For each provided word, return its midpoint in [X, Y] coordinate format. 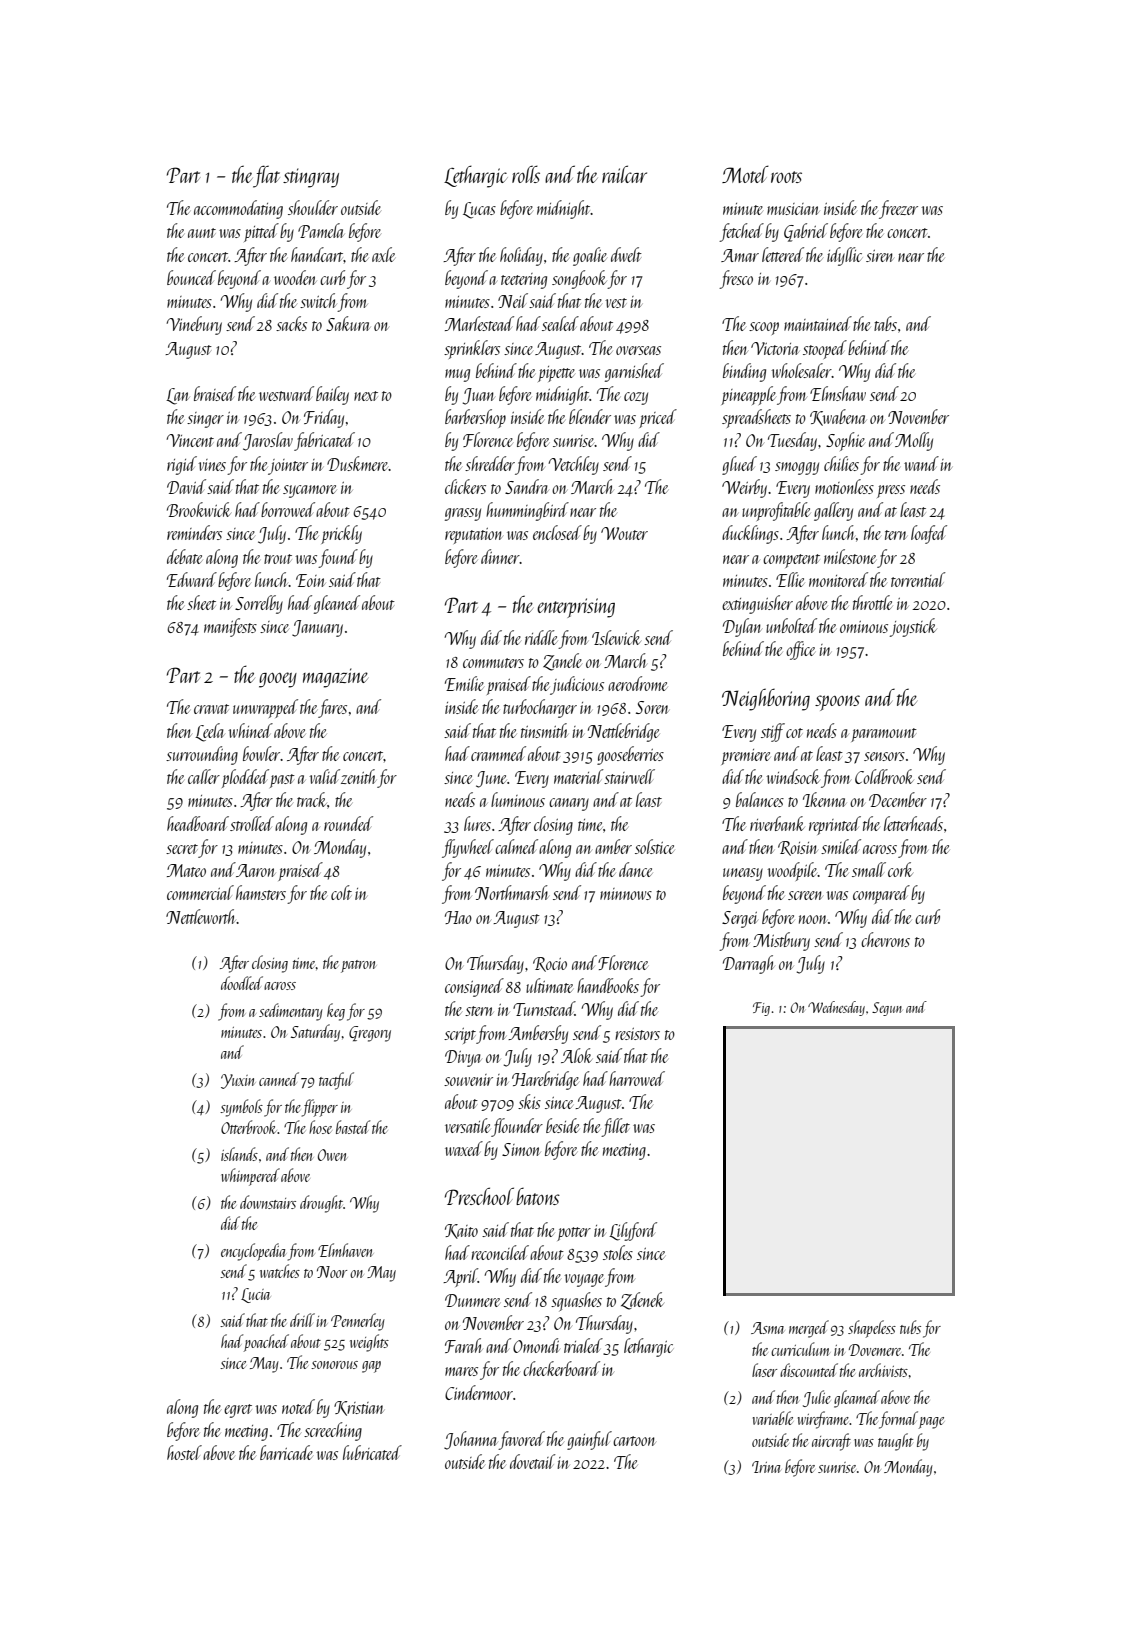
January [317, 628]
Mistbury [781, 941]
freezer [898, 209]
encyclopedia [253, 1252]
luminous [518, 799]
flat [266, 176]
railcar [624, 174]
